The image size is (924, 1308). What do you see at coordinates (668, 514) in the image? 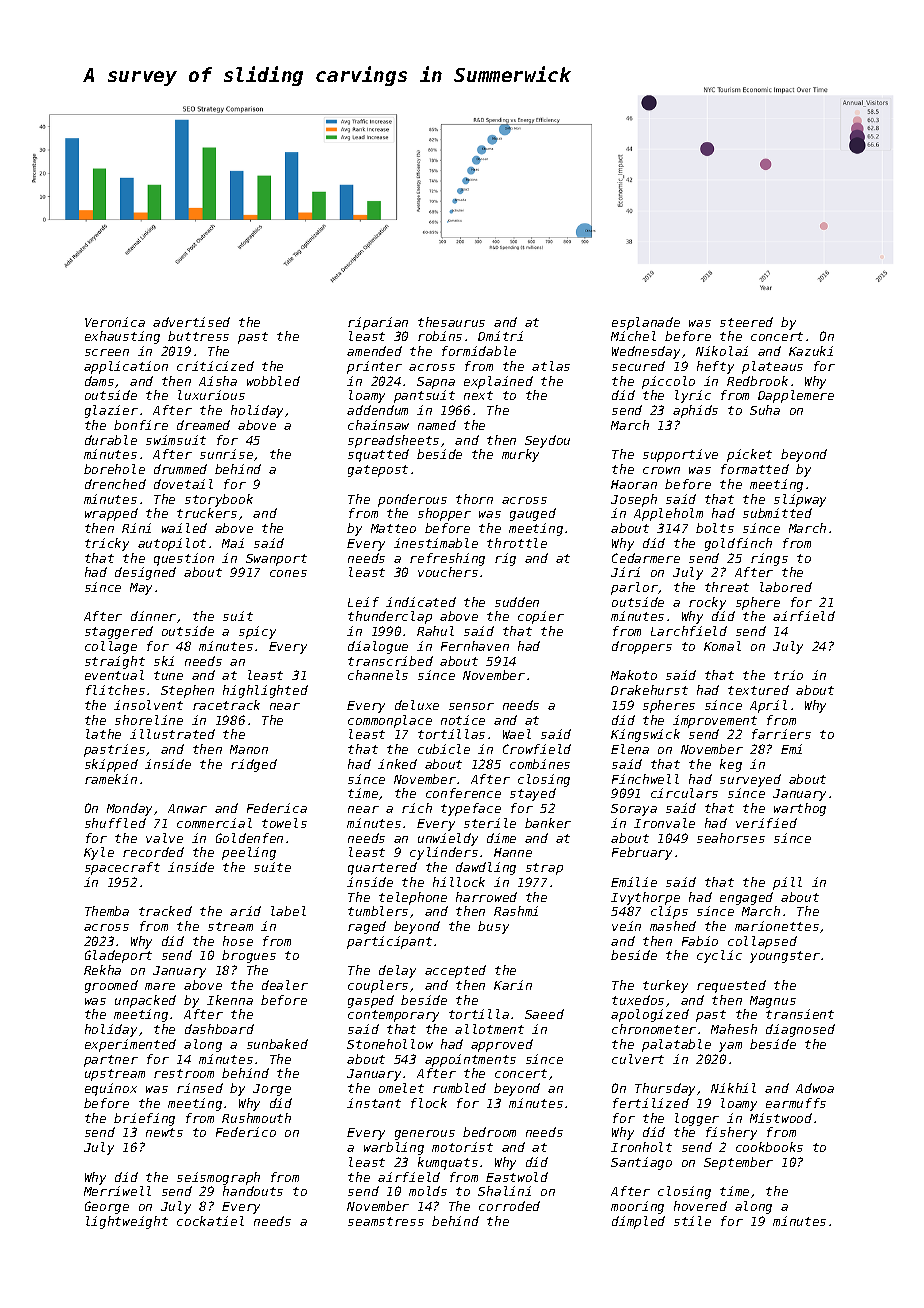
I see `Appleholm` at bounding box center [668, 514].
